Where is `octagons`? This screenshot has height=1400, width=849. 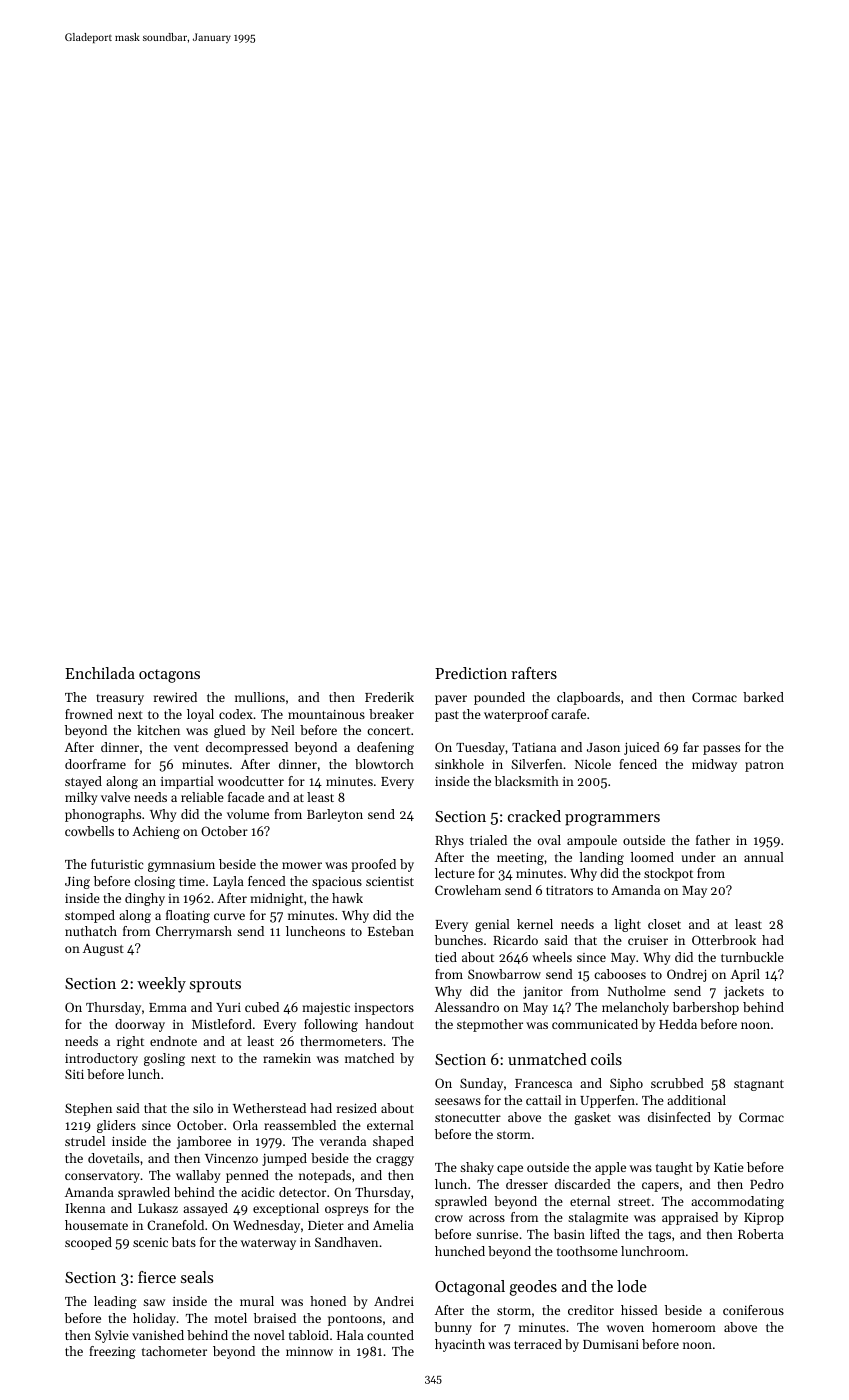 octagons is located at coordinates (169, 676).
